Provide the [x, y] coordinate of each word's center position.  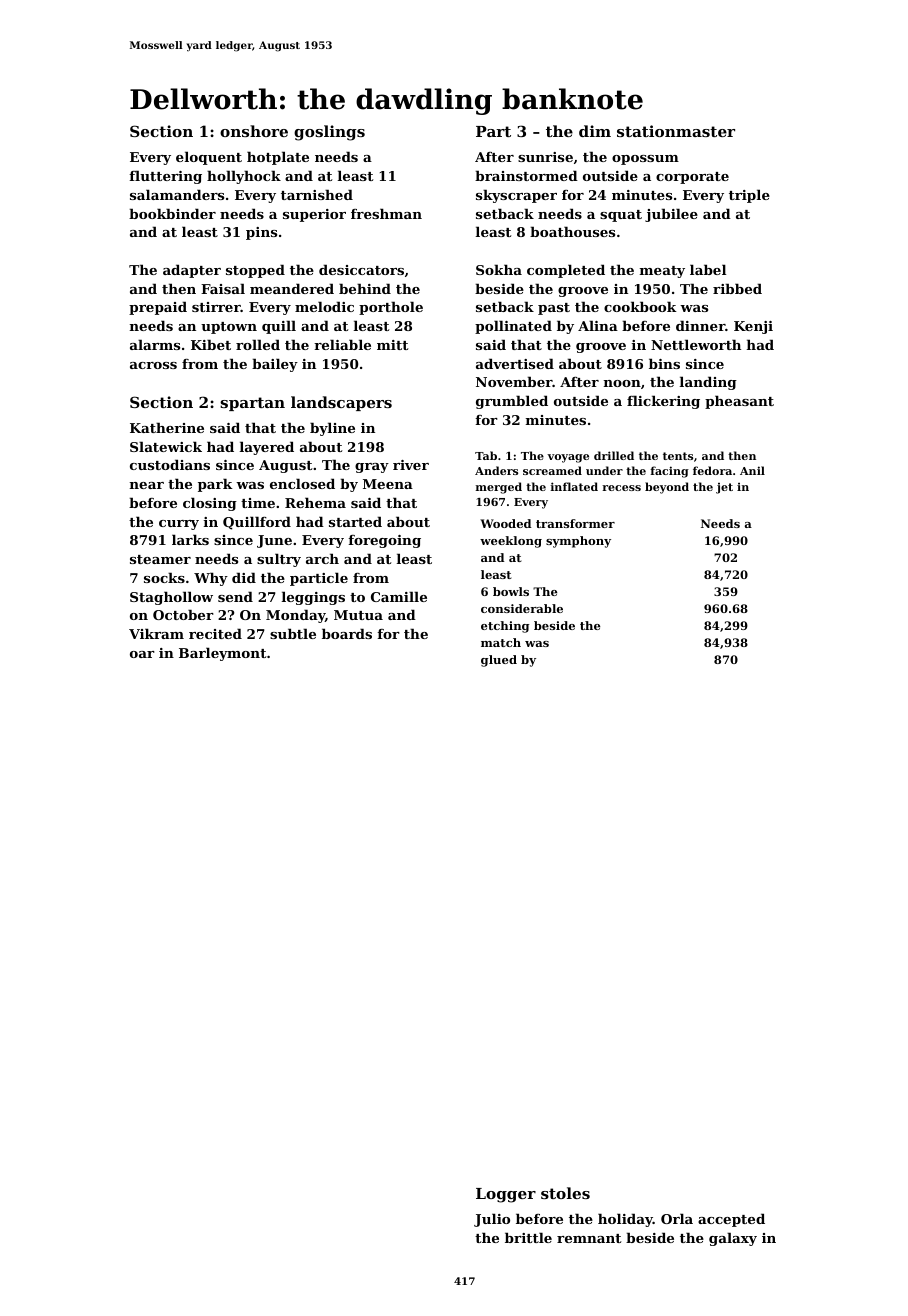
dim [595, 131]
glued [499, 661]
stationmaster [676, 131]
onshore [254, 131]
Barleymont [222, 654]
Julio [492, 1220]
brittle [528, 1237]
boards [347, 633]
